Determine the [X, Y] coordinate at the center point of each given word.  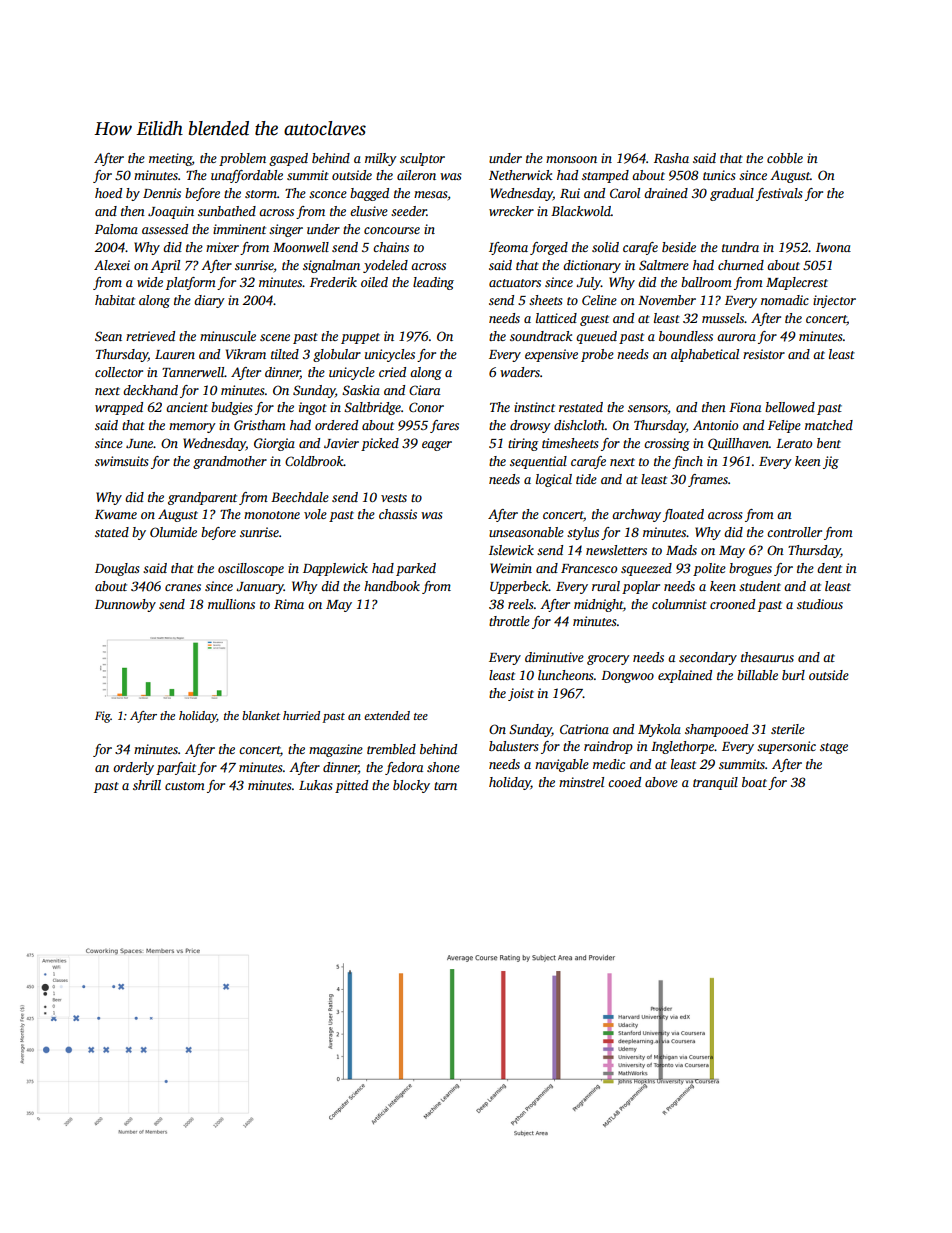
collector [119, 372]
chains [391, 247]
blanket [261, 715]
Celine [599, 300]
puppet [360, 338]
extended [387, 715]
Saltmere [664, 265]
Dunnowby [125, 605]
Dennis [162, 193]
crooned [732, 604]
